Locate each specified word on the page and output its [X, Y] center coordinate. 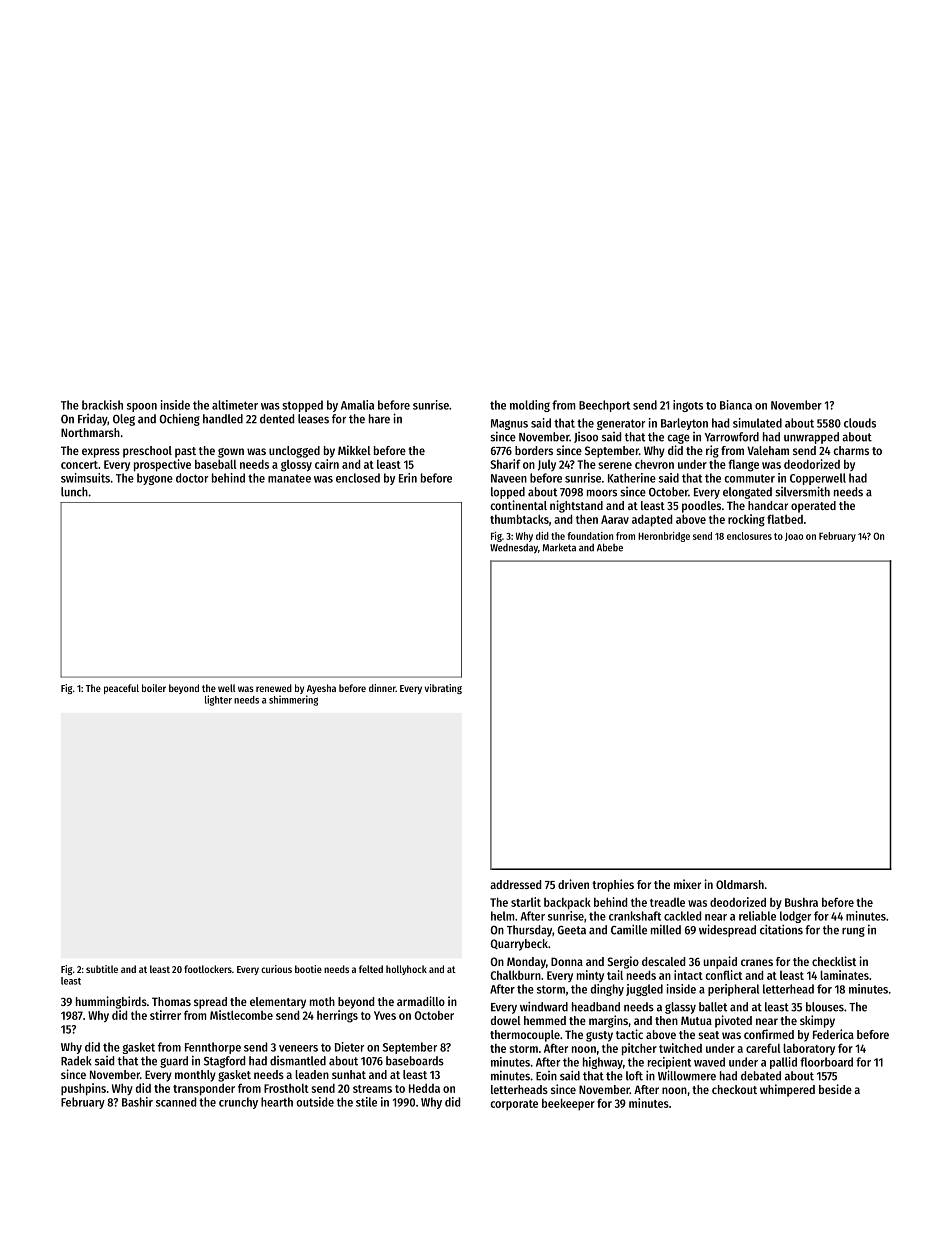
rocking [746, 520]
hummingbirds [111, 1002]
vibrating [443, 689]
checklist [834, 961]
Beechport [604, 406]
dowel [506, 1020]
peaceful [121, 689]
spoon [142, 407]
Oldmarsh [740, 884]
